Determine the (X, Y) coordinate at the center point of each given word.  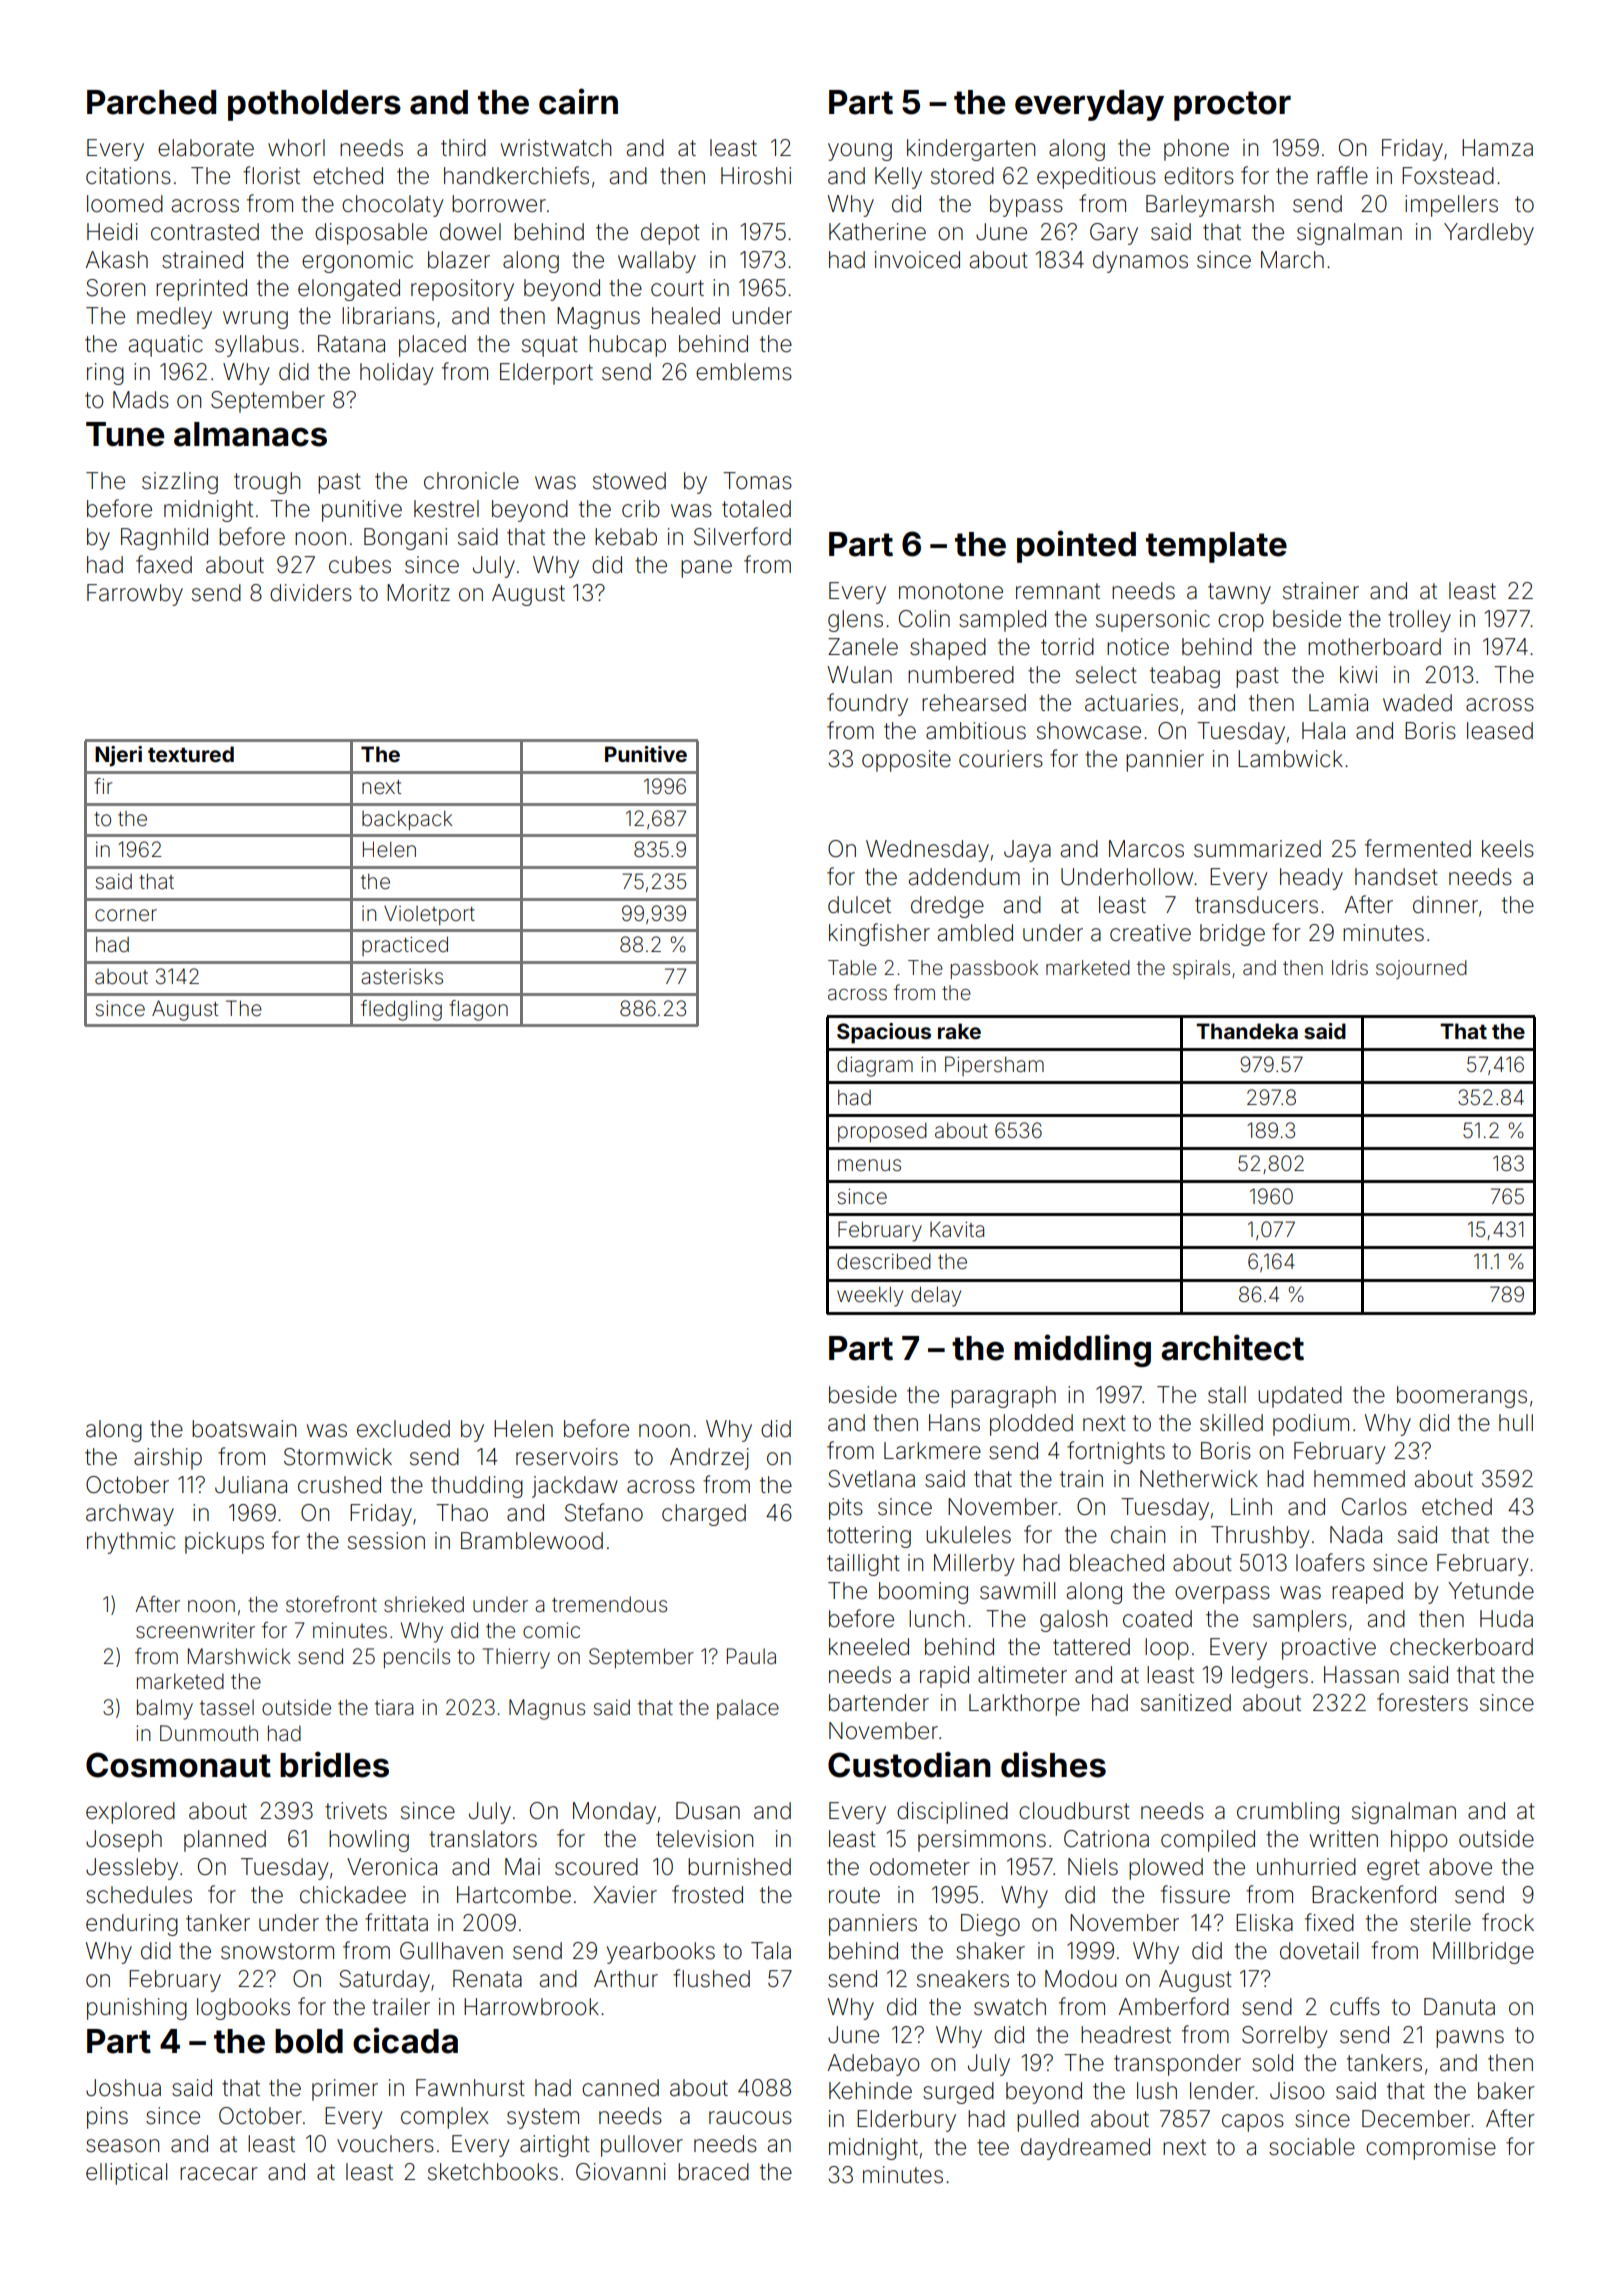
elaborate (206, 148)
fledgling (401, 1010)
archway (130, 1515)
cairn (578, 101)
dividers (311, 593)
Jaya (1027, 851)
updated (1300, 1397)
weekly (870, 1296)
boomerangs (1462, 1397)
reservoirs (567, 1457)
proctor (1232, 106)
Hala (1323, 731)
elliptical (126, 2174)
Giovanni (621, 2172)
